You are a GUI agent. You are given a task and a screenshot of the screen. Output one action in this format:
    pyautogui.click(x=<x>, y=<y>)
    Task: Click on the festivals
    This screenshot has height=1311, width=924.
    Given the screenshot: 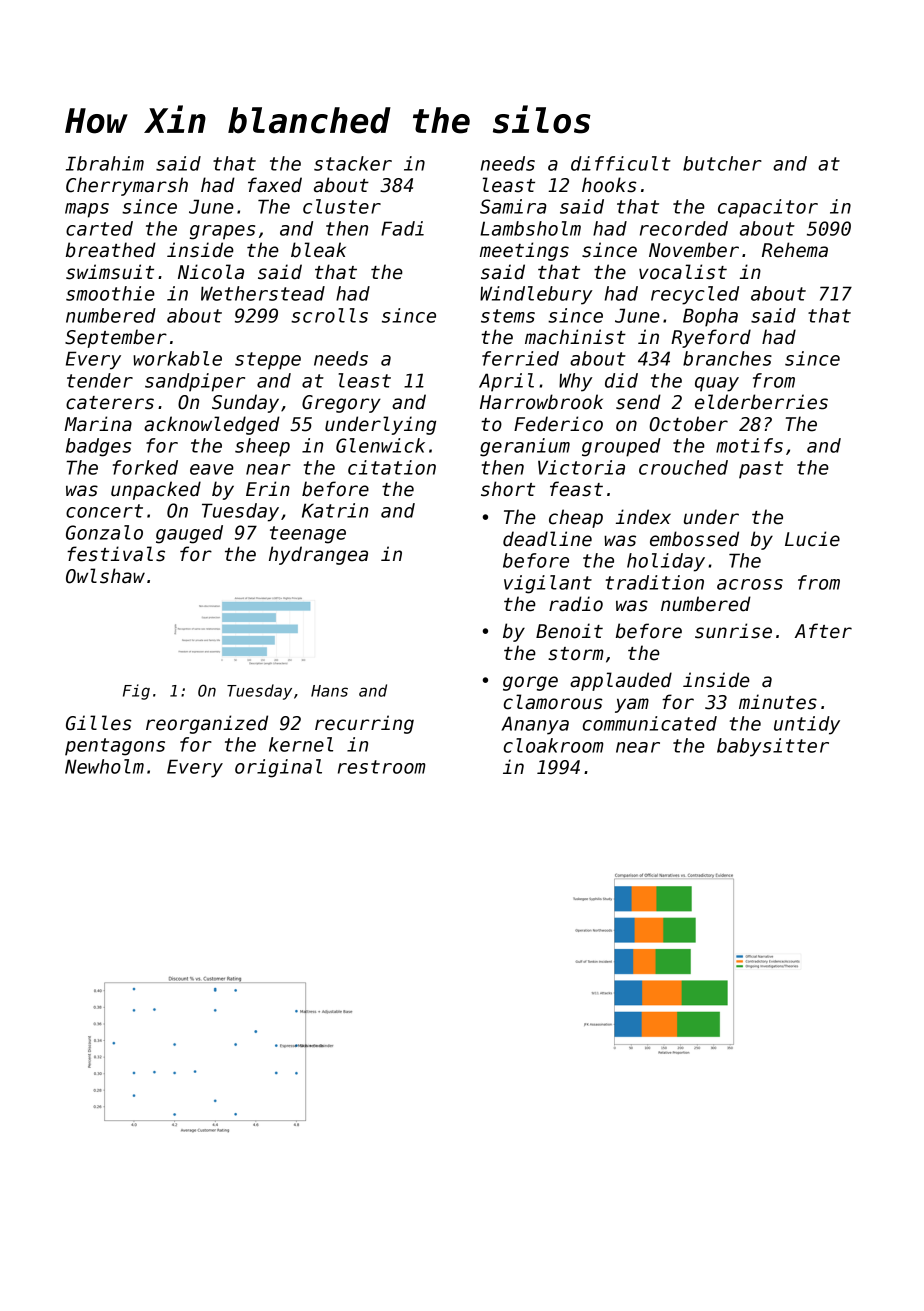 What is the action you would take?
    pyautogui.click(x=116, y=554)
